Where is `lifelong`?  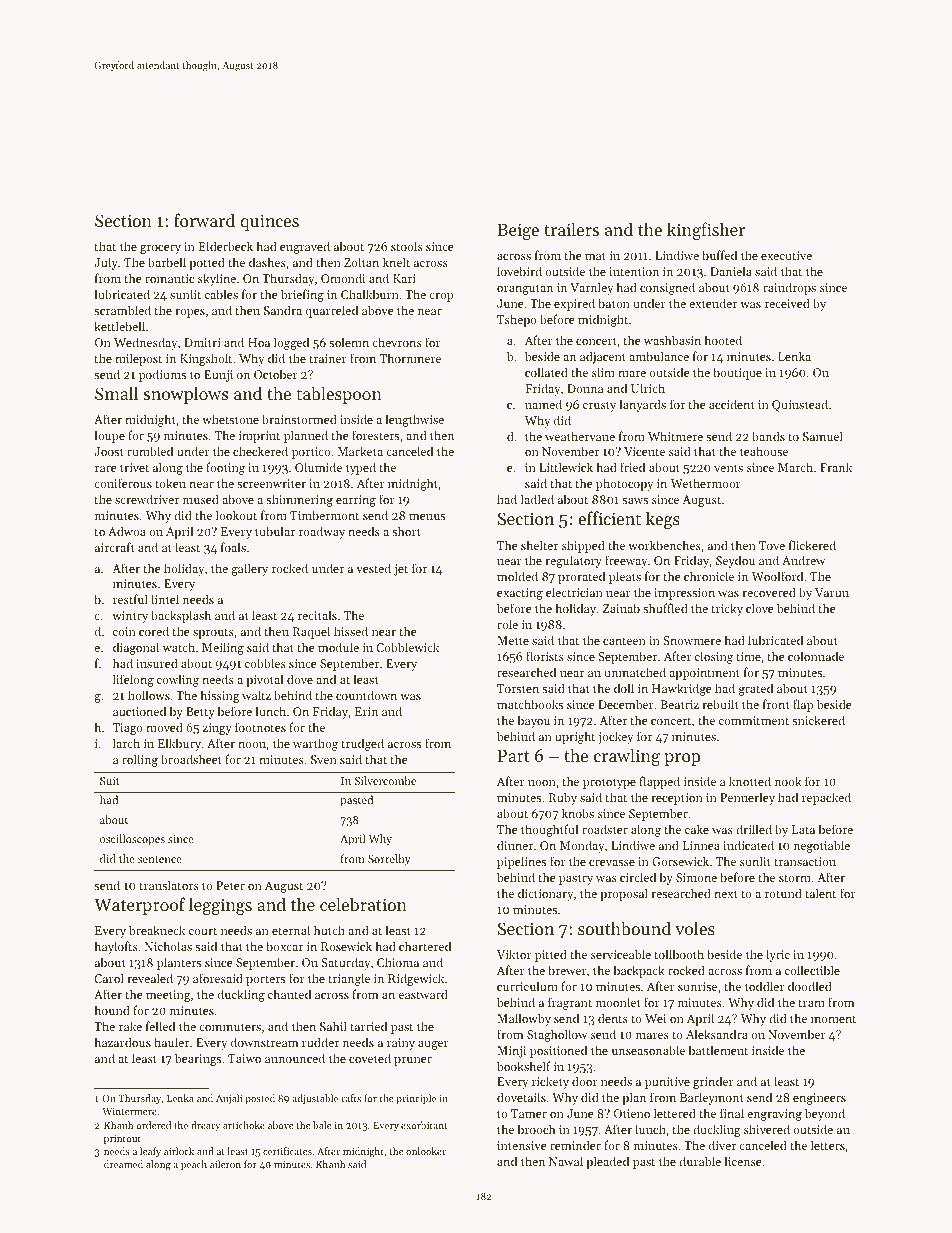
lifelong is located at coordinates (133, 680).
